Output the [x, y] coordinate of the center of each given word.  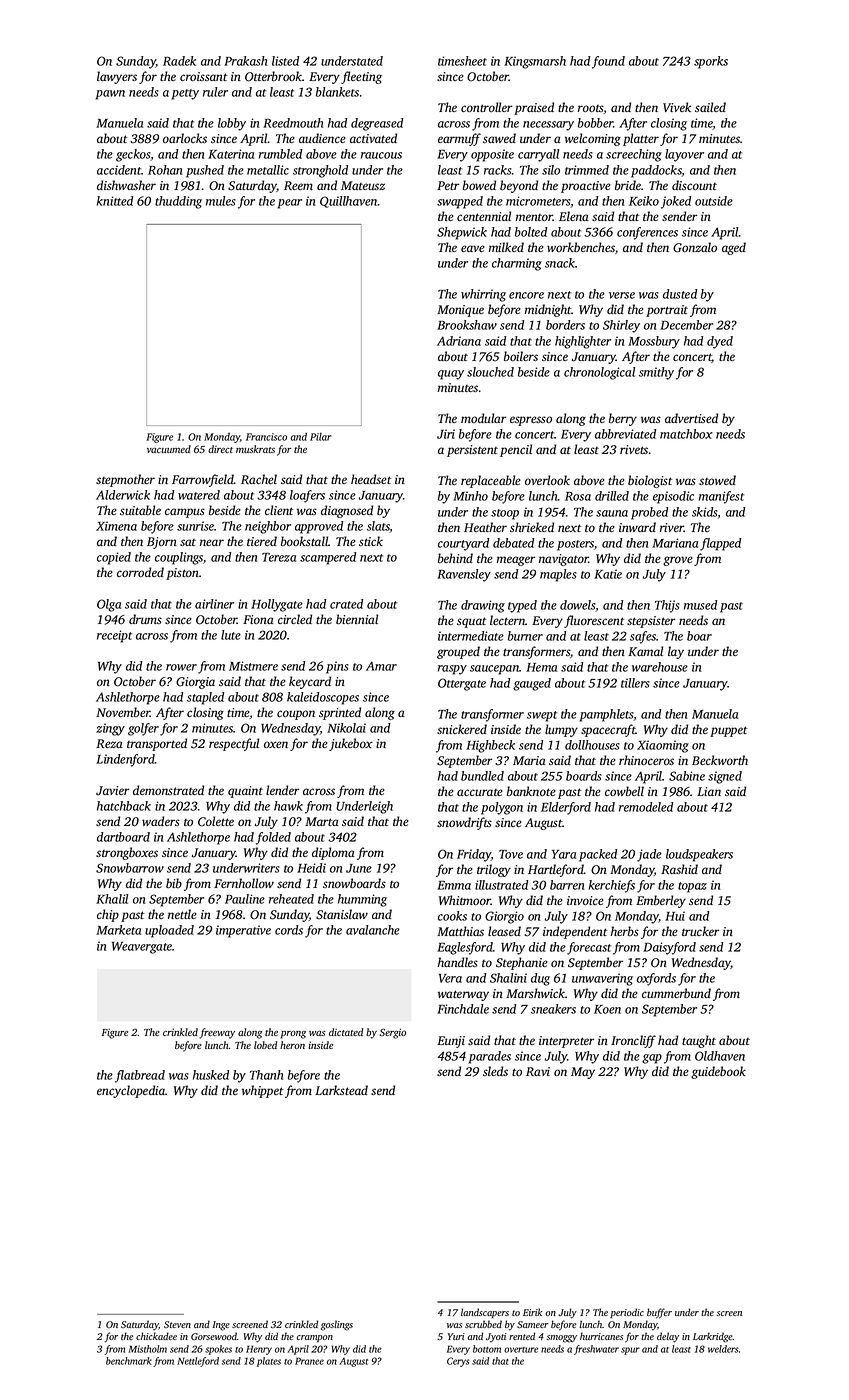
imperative [243, 931]
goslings [337, 1325]
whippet [263, 1091]
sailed [710, 107]
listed [285, 61]
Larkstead [341, 1090]
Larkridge [713, 1337]
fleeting [361, 77]
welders [723, 1349]
